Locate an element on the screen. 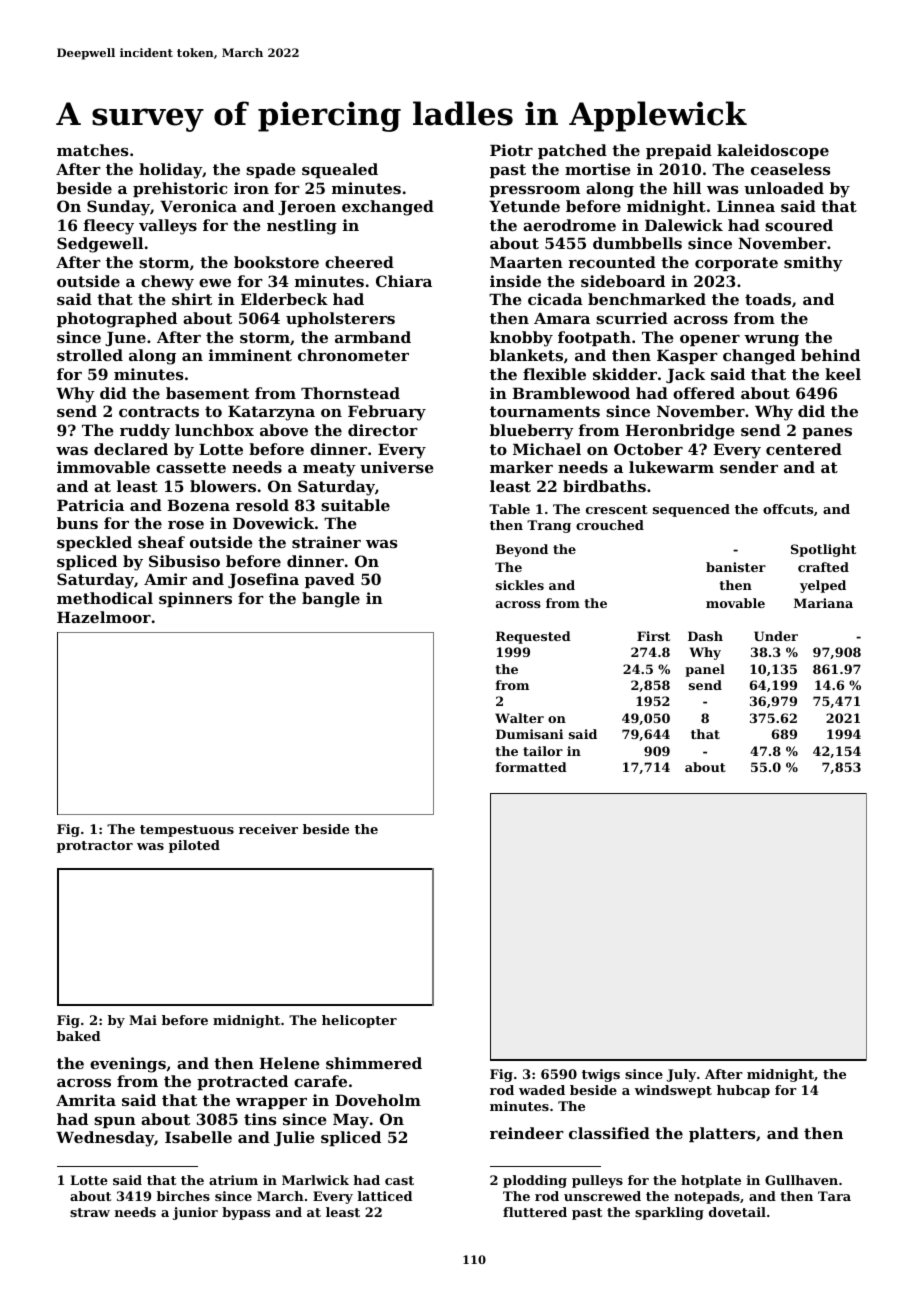 This screenshot has height=1311, width=924. waded is located at coordinates (542, 1090).
